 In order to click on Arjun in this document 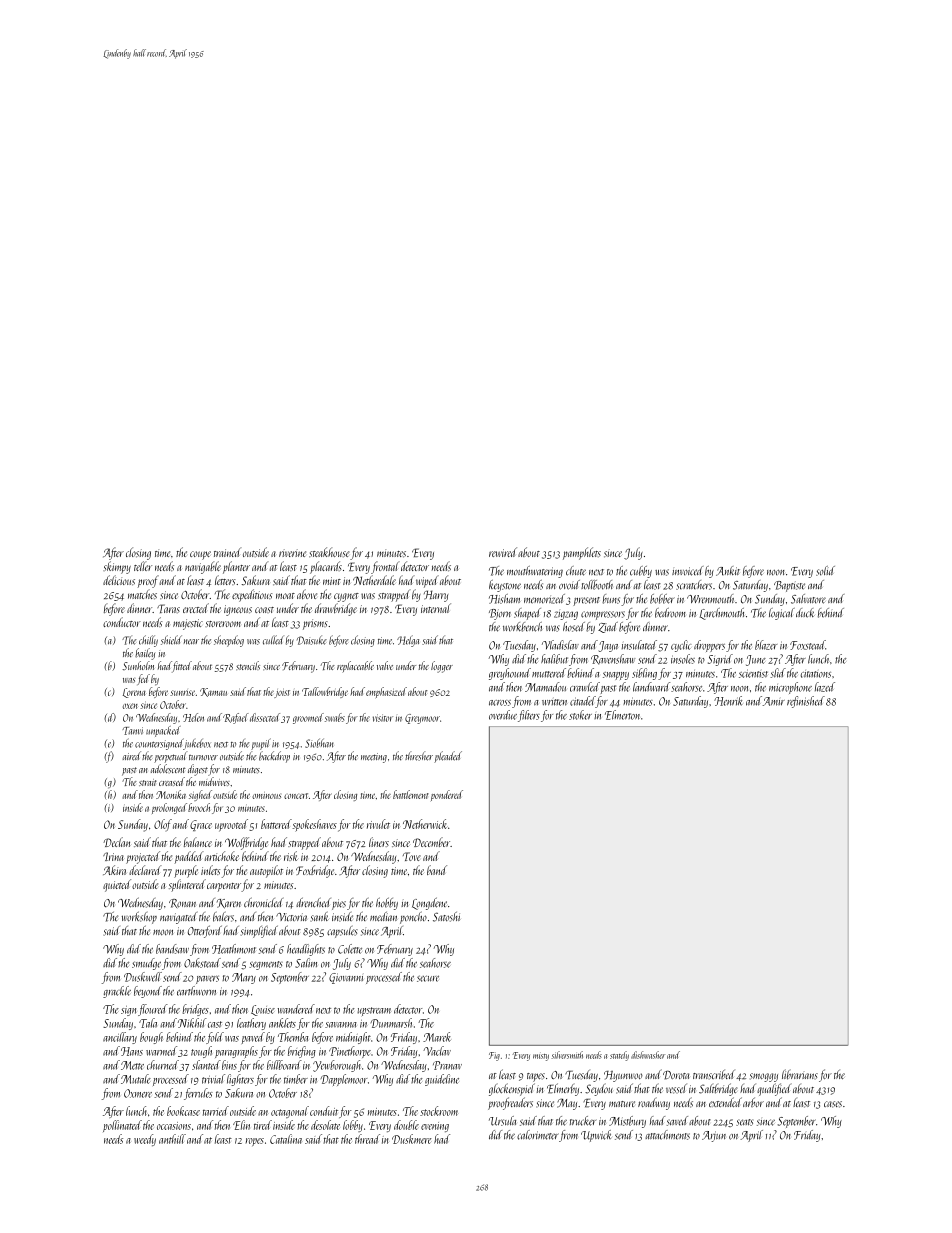, I will do `click(714, 1136)`.
